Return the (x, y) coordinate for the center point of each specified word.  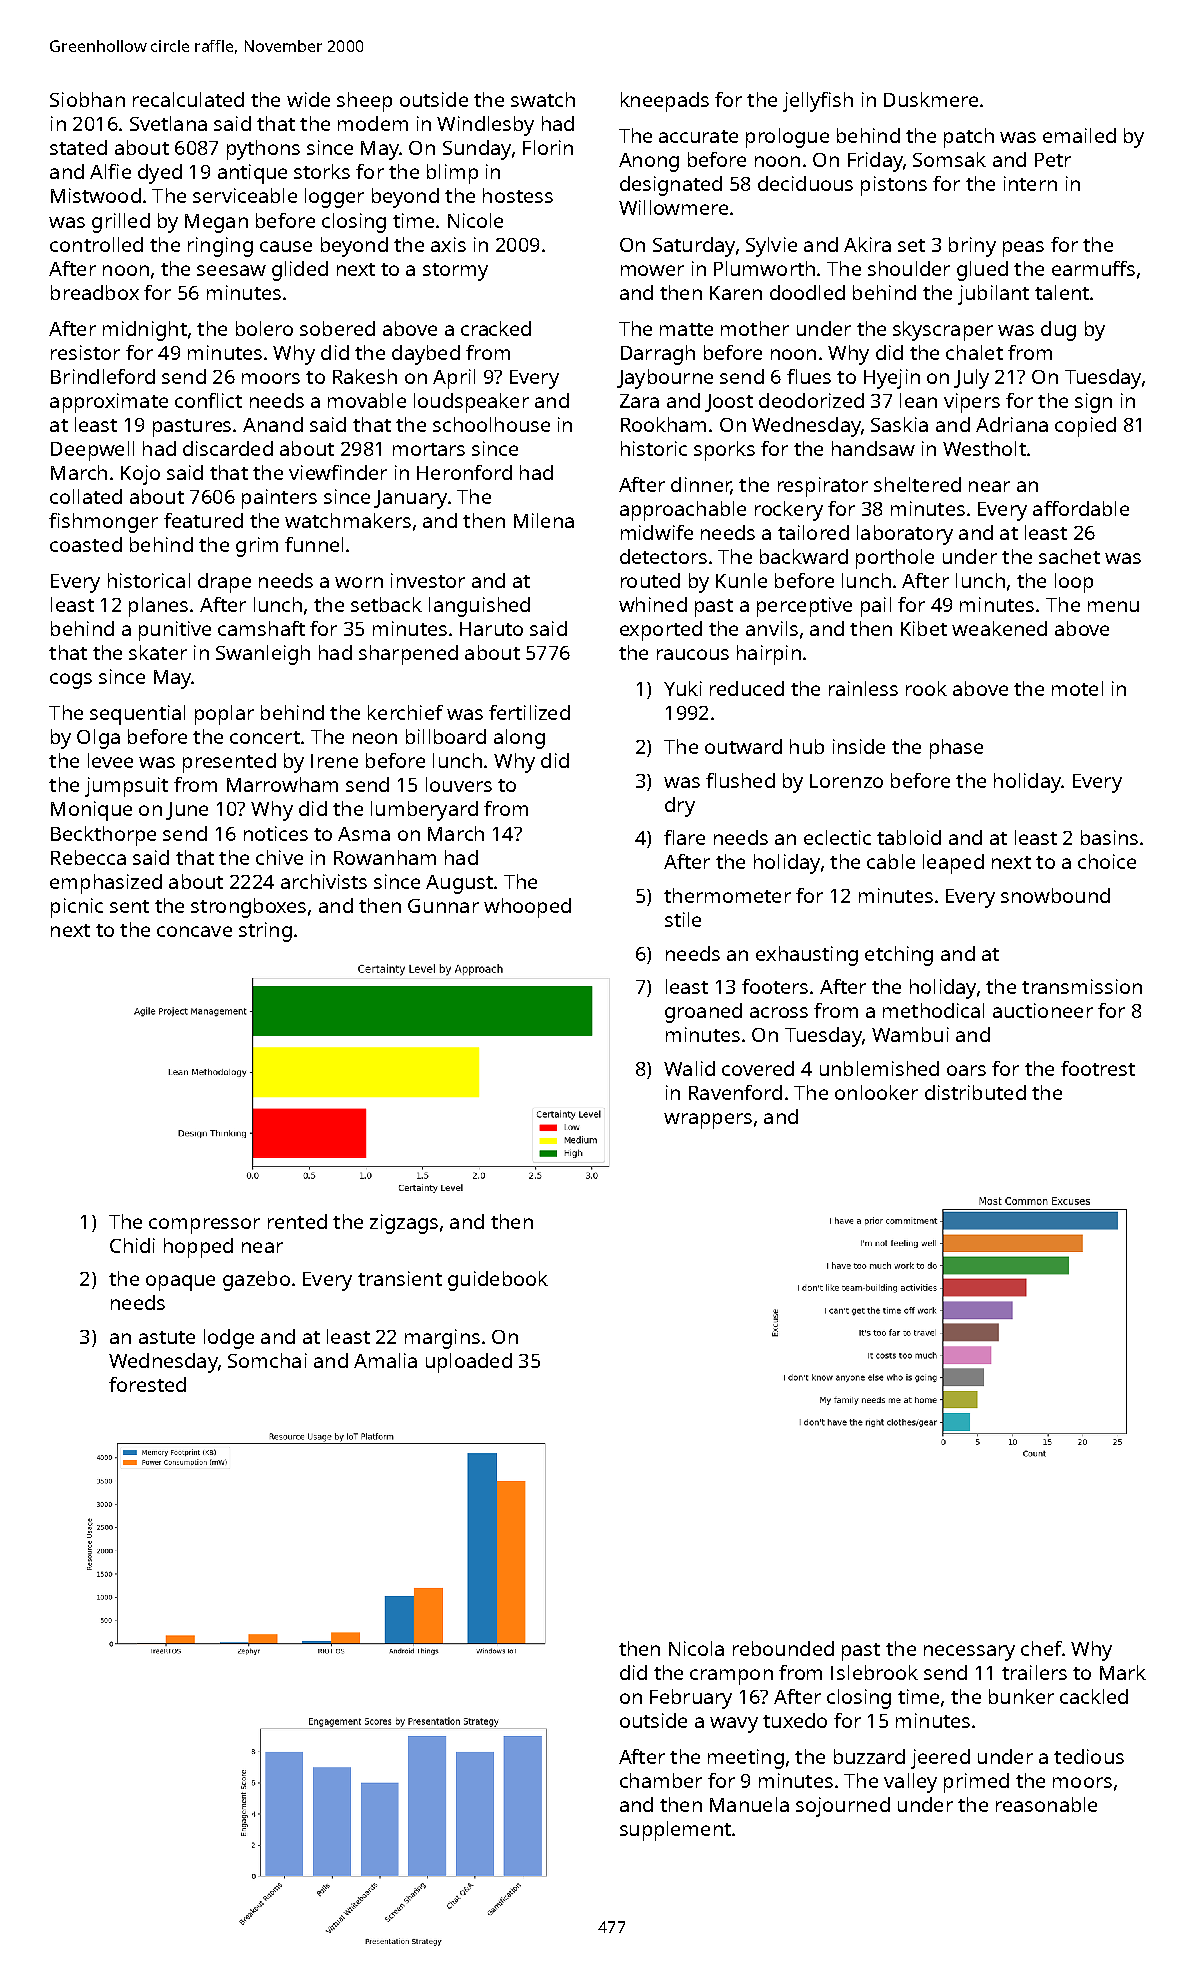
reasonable (1046, 1804)
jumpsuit (126, 787)
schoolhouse (491, 424)
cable (891, 861)
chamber (661, 1780)
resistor (85, 352)
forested (147, 1384)
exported (661, 631)
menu (1113, 606)
